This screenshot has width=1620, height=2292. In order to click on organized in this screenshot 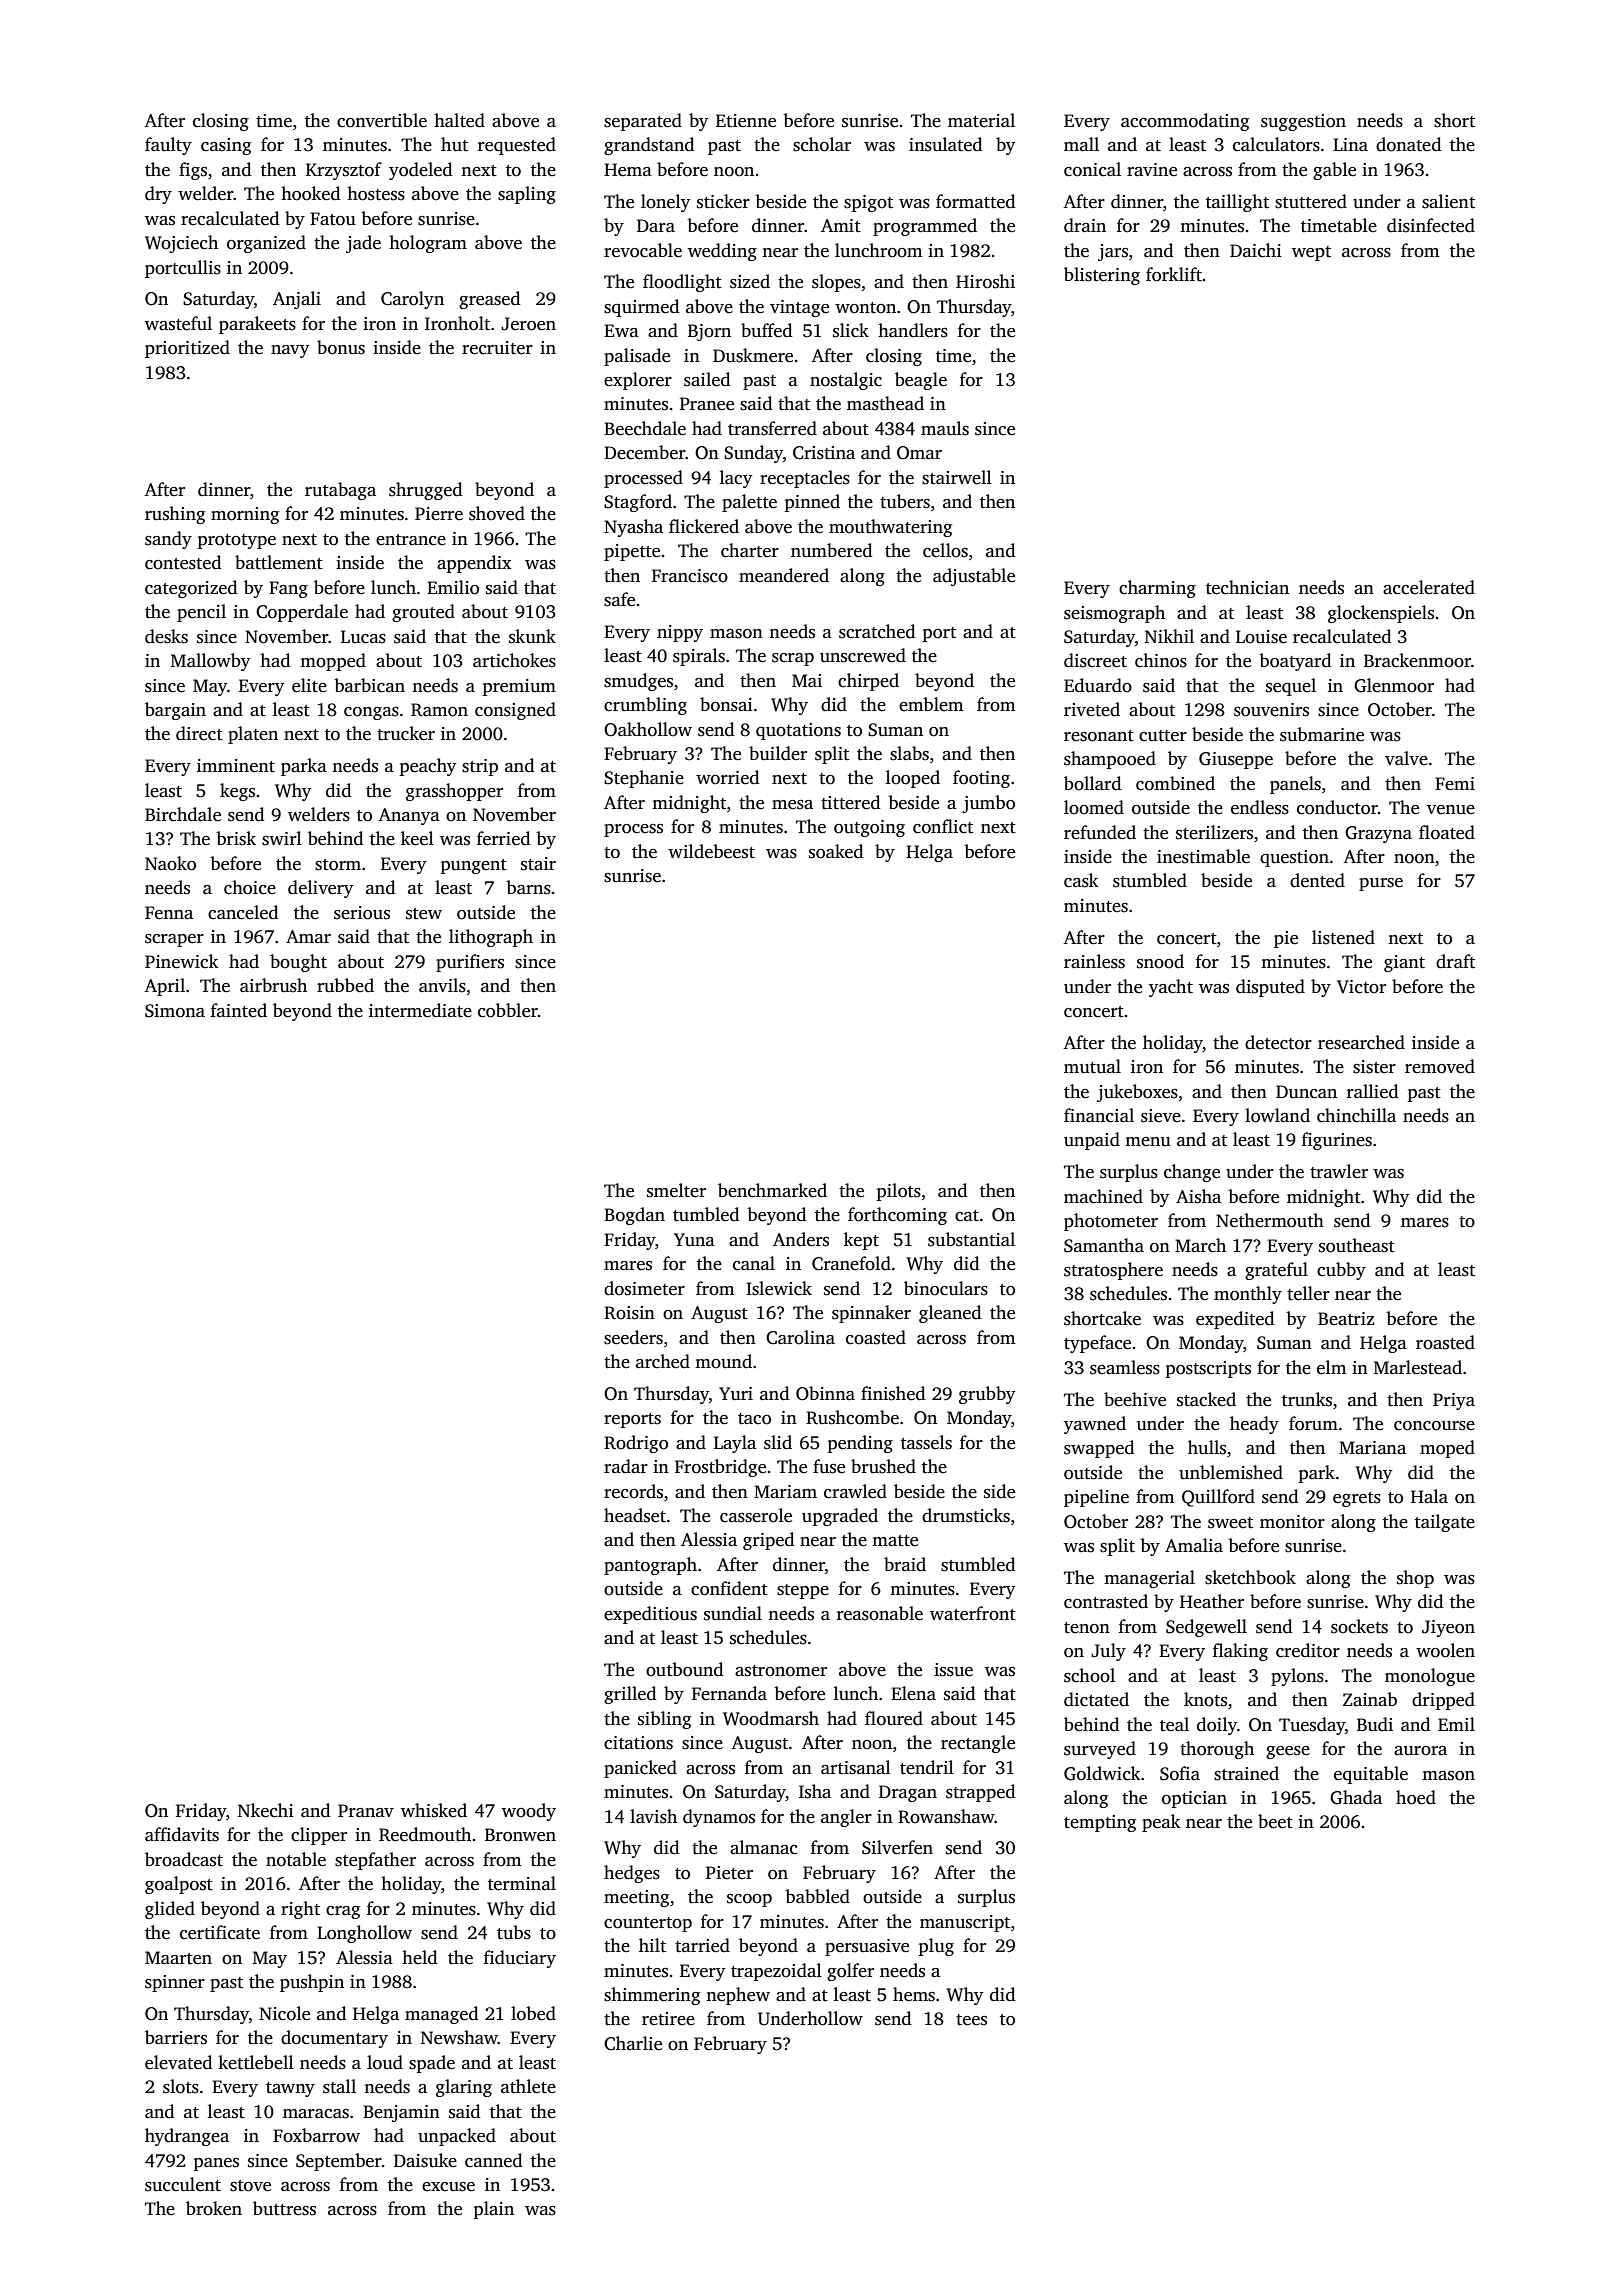, I will do `click(266, 244)`.
